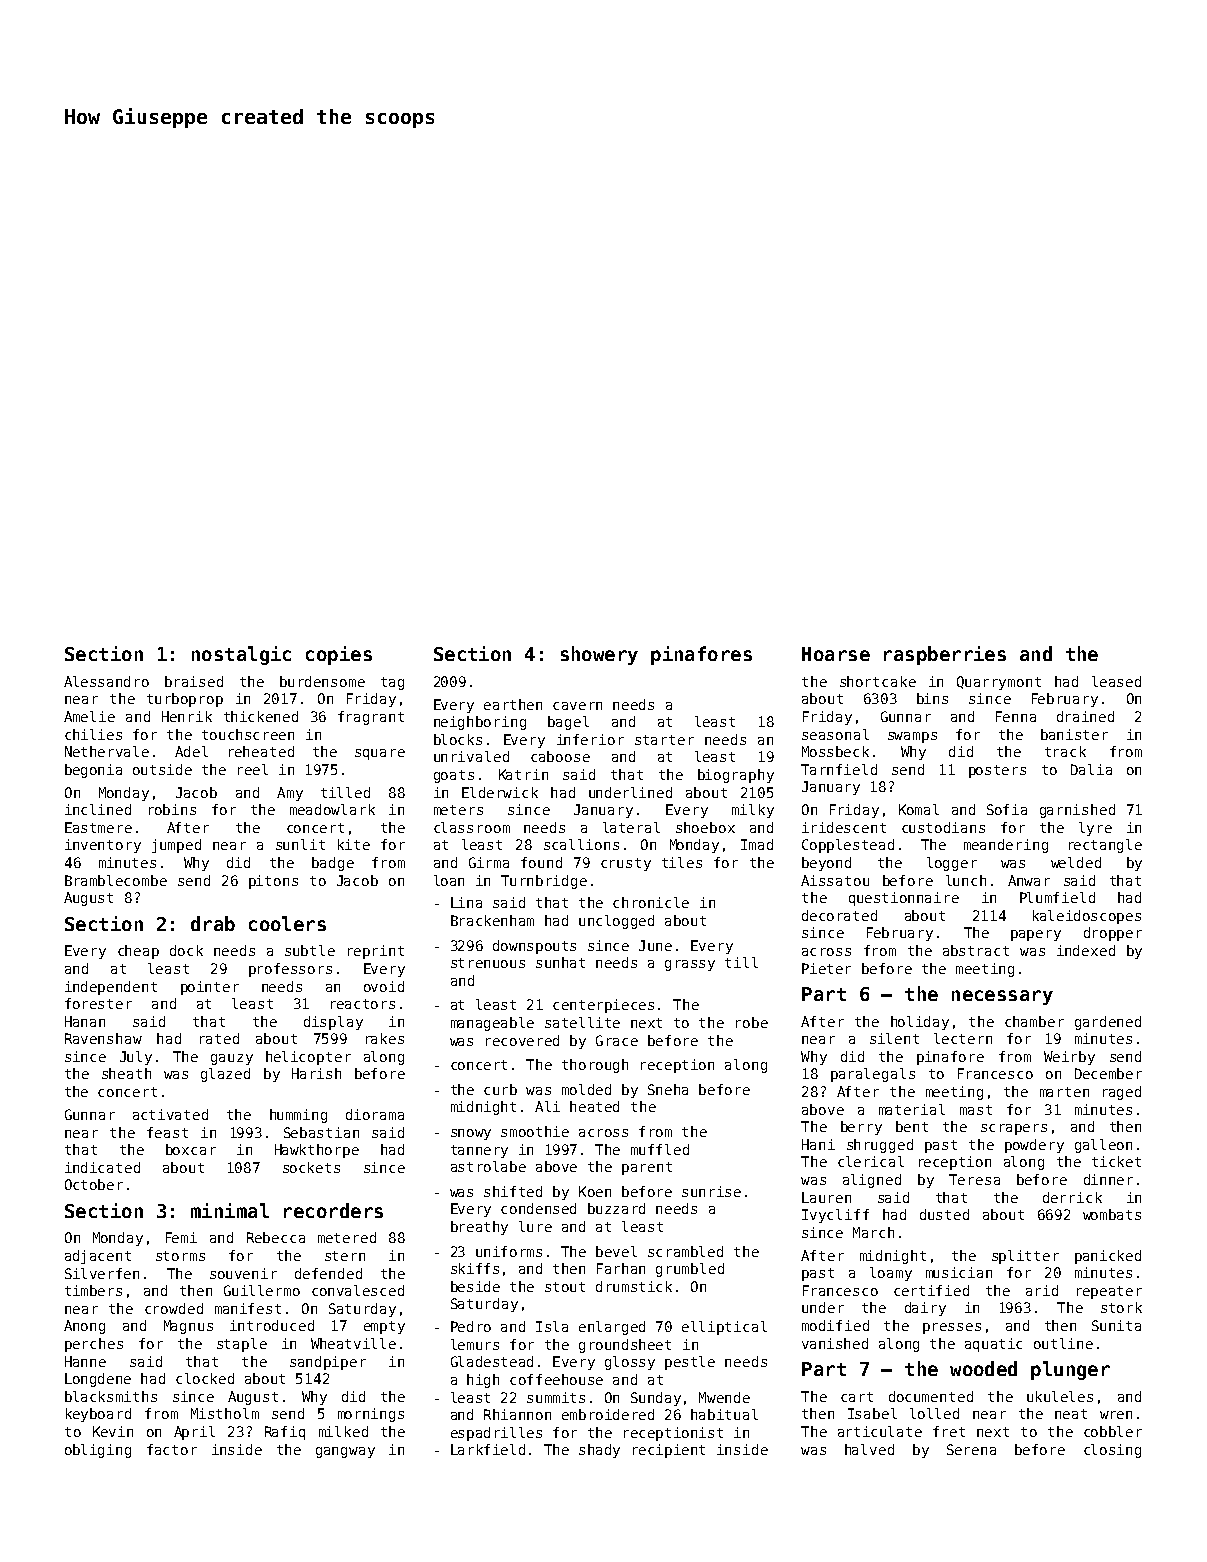  What do you see at coordinates (106, 681) in the screenshot?
I see `Alessandro` at bounding box center [106, 681].
